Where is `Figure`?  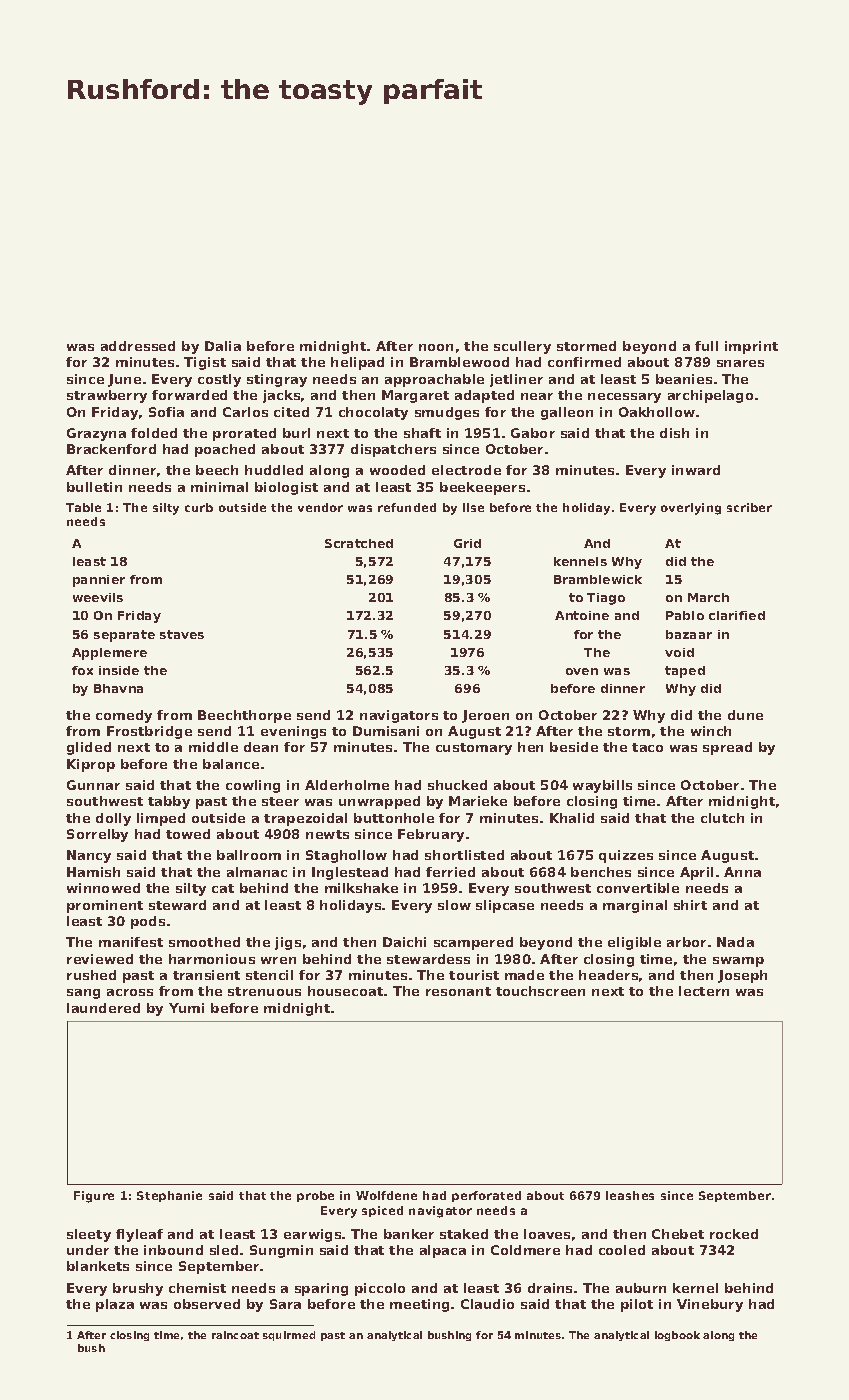 Figure is located at coordinates (94, 1197).
